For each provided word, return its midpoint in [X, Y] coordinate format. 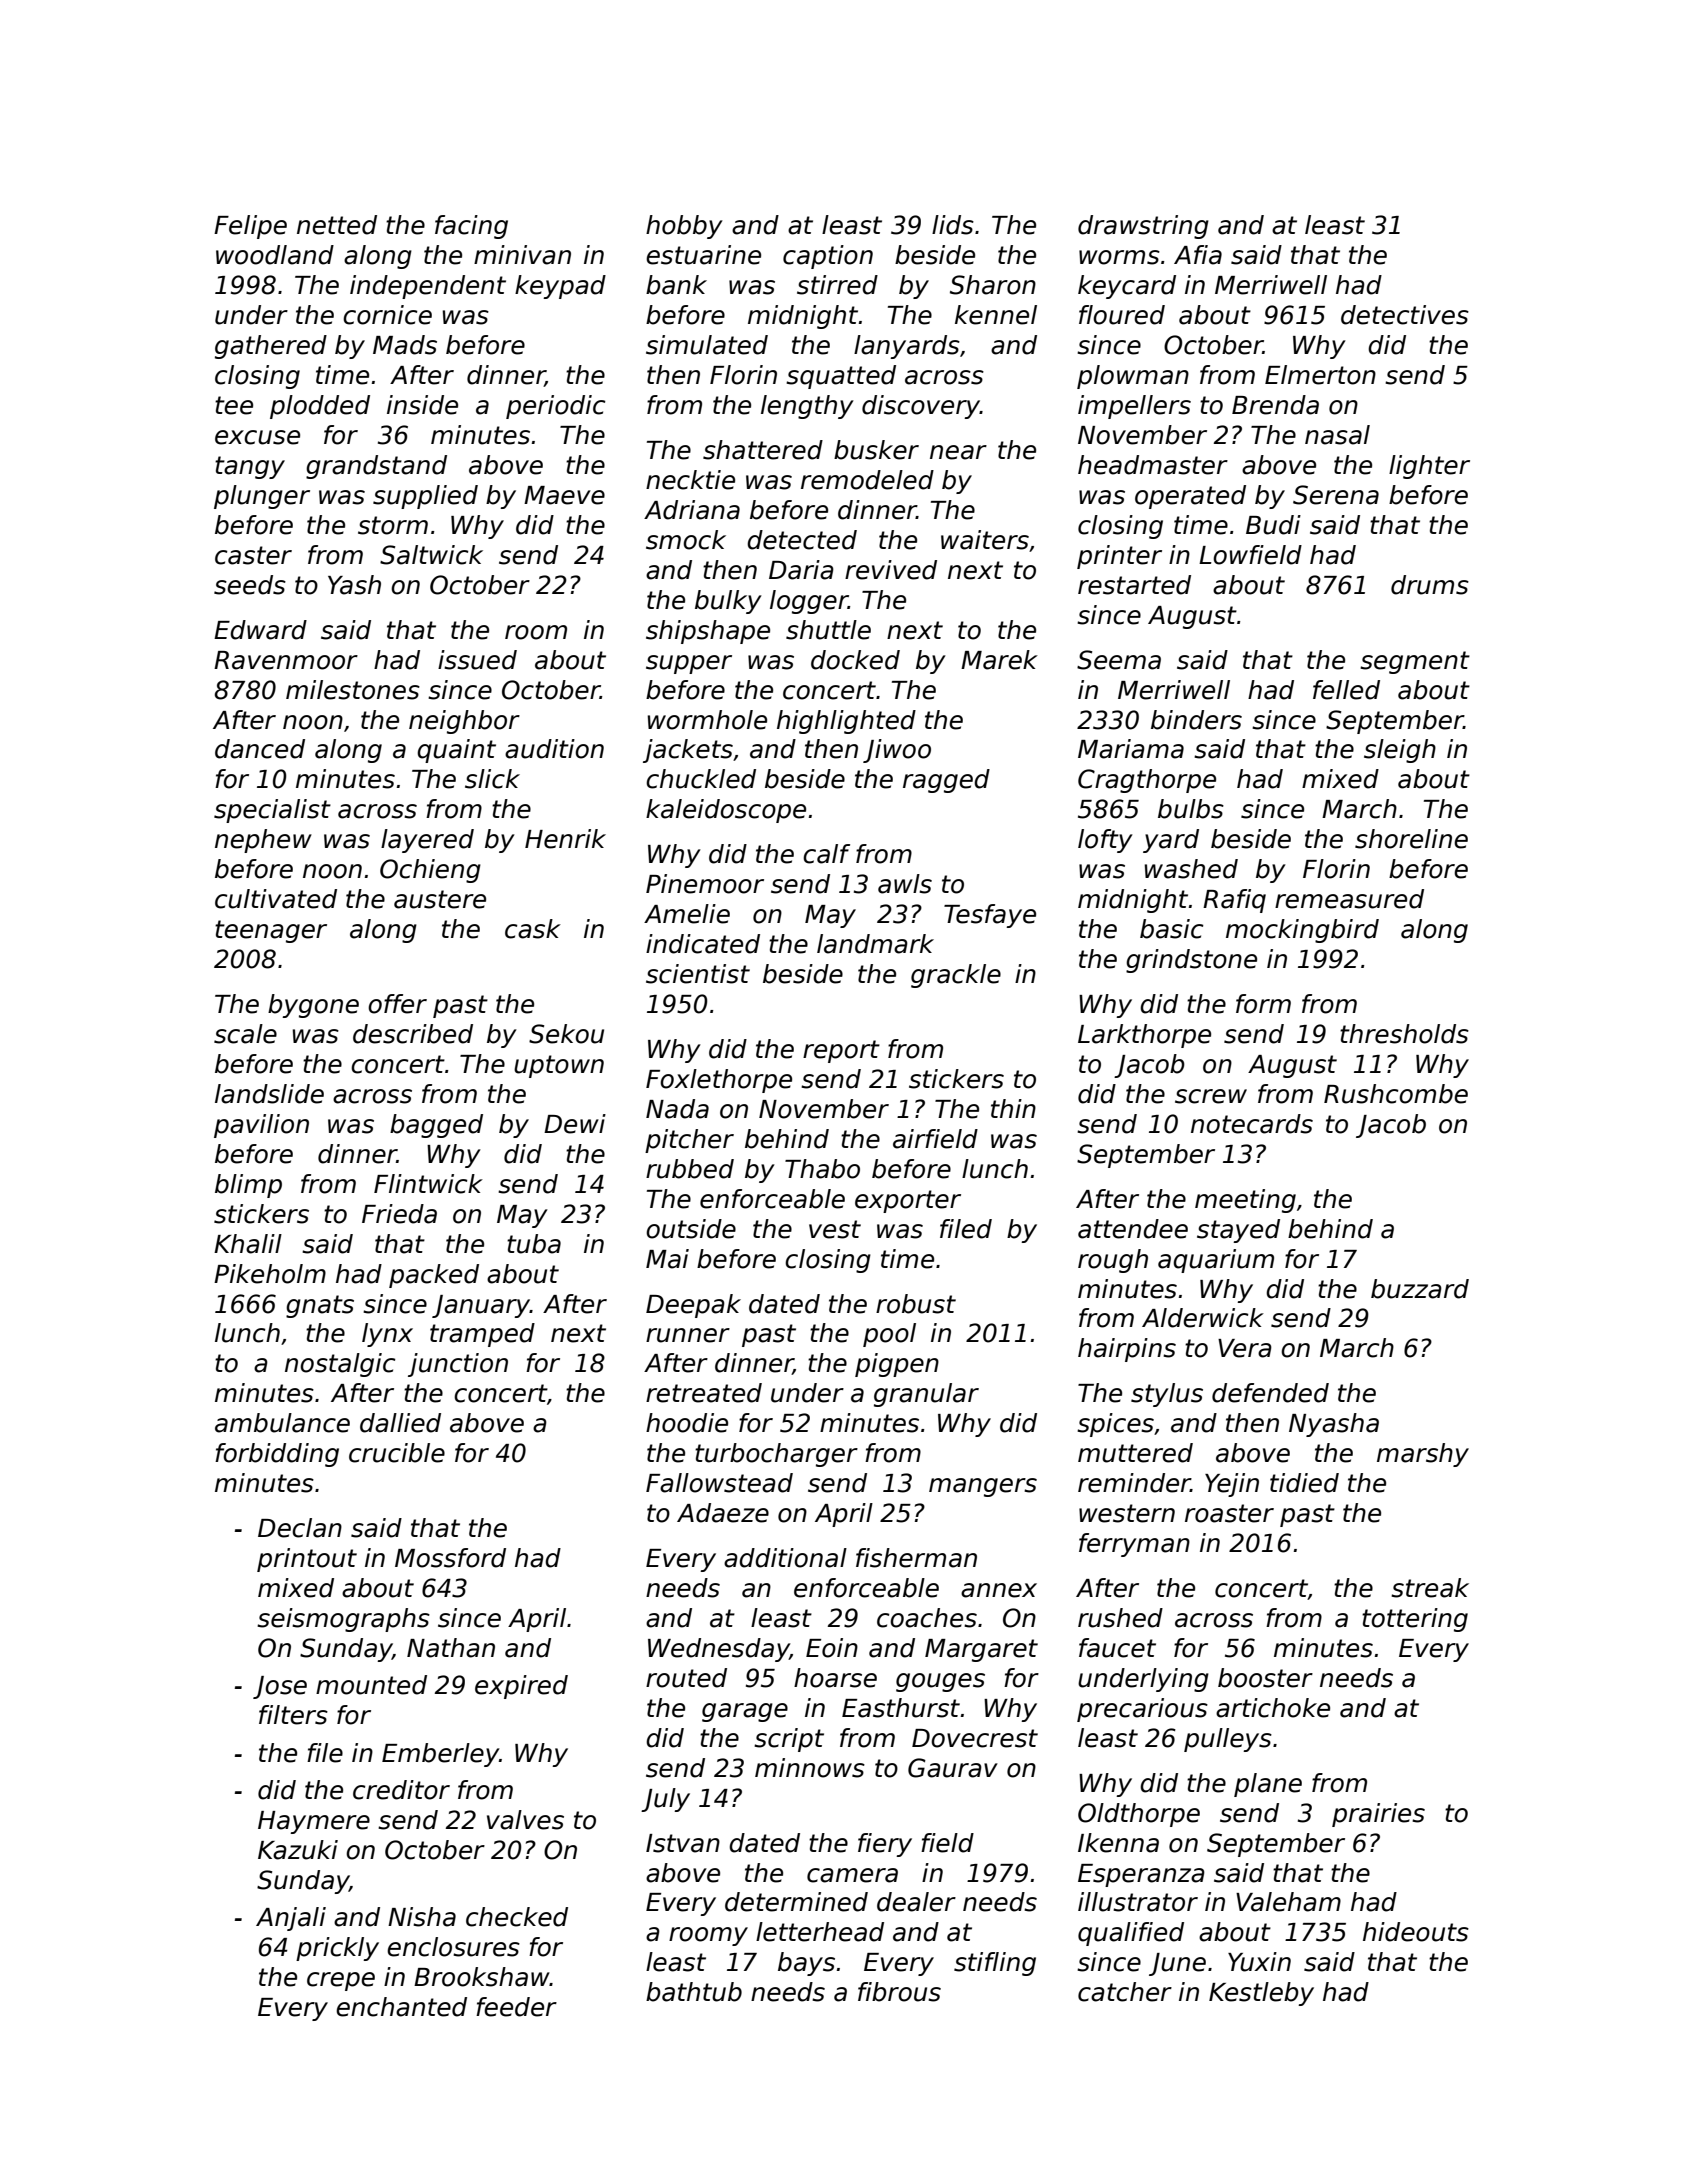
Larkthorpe [1144, 1036]
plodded [320, 407]
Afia [1198, 255]
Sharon [993, 285]
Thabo [822, 1169]
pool [889, 1335]
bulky [728, 602]
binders [1196, 720]
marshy [1423, 1455]
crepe [341, 1981]
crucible [397, 1453]
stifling [995, 1964]
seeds [250, 585]
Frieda [399, 1214]
